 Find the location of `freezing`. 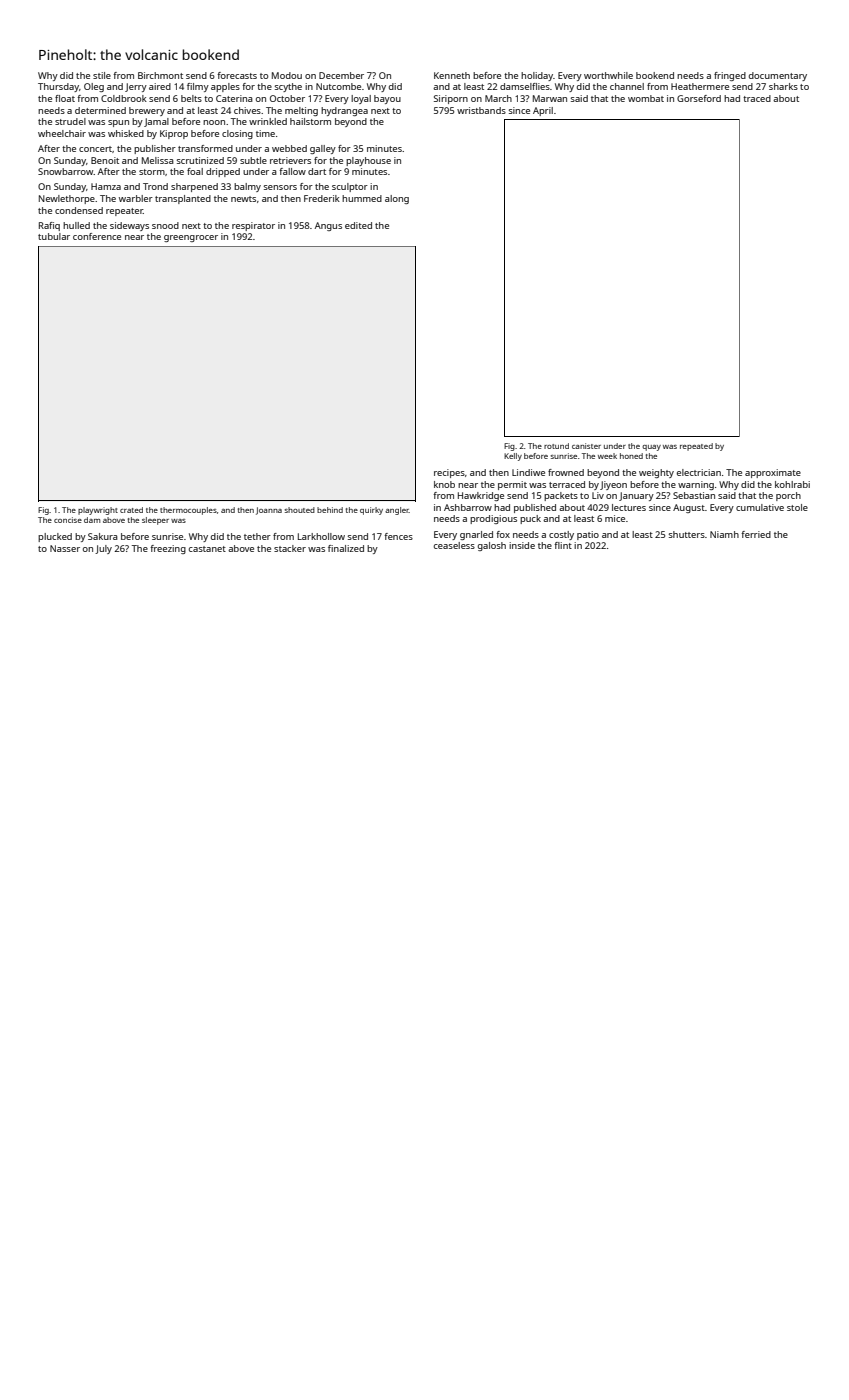

freezing is located at coordinates (168, 549).
